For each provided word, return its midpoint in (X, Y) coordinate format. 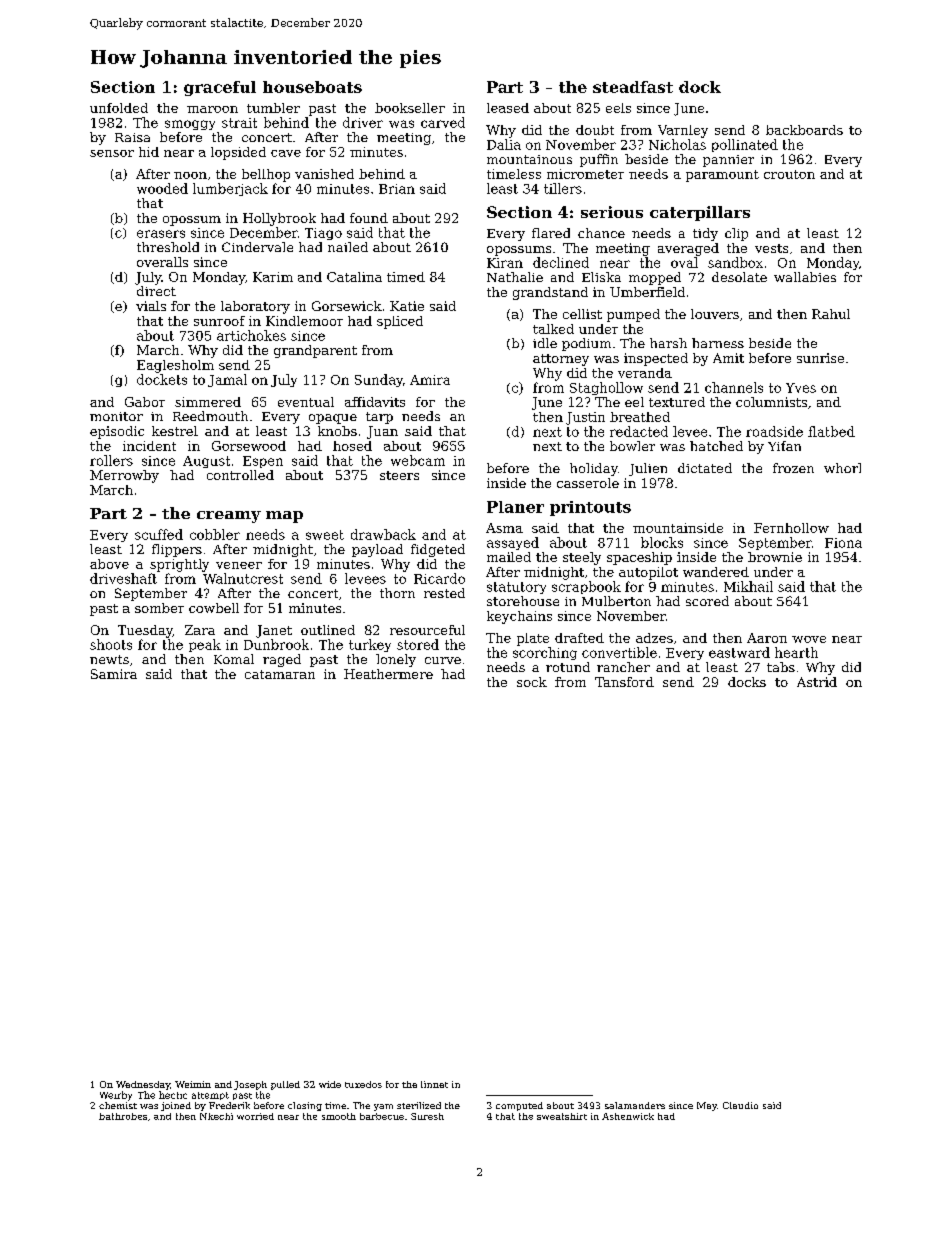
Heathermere (388, 674)
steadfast (633, 87)
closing (305, 1106)
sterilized (419, 1105)
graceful (220, 88)
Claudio (740, 1105)
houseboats (312, 87)
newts (109, 659)
